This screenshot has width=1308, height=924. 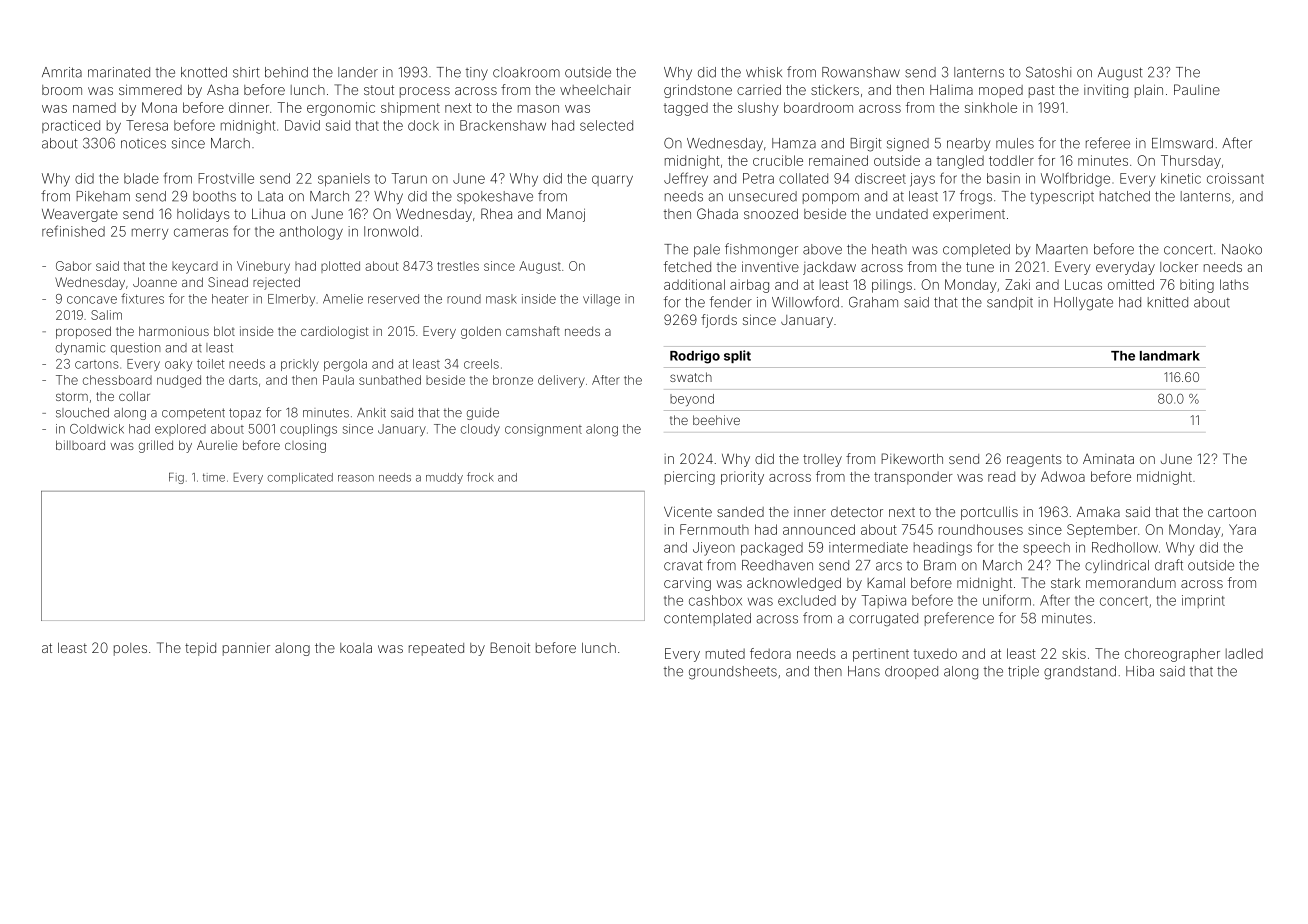 What do you see at coordinates (308, 430) in the screenshot?
I see `couplings` at bounding box center [308, 430].
